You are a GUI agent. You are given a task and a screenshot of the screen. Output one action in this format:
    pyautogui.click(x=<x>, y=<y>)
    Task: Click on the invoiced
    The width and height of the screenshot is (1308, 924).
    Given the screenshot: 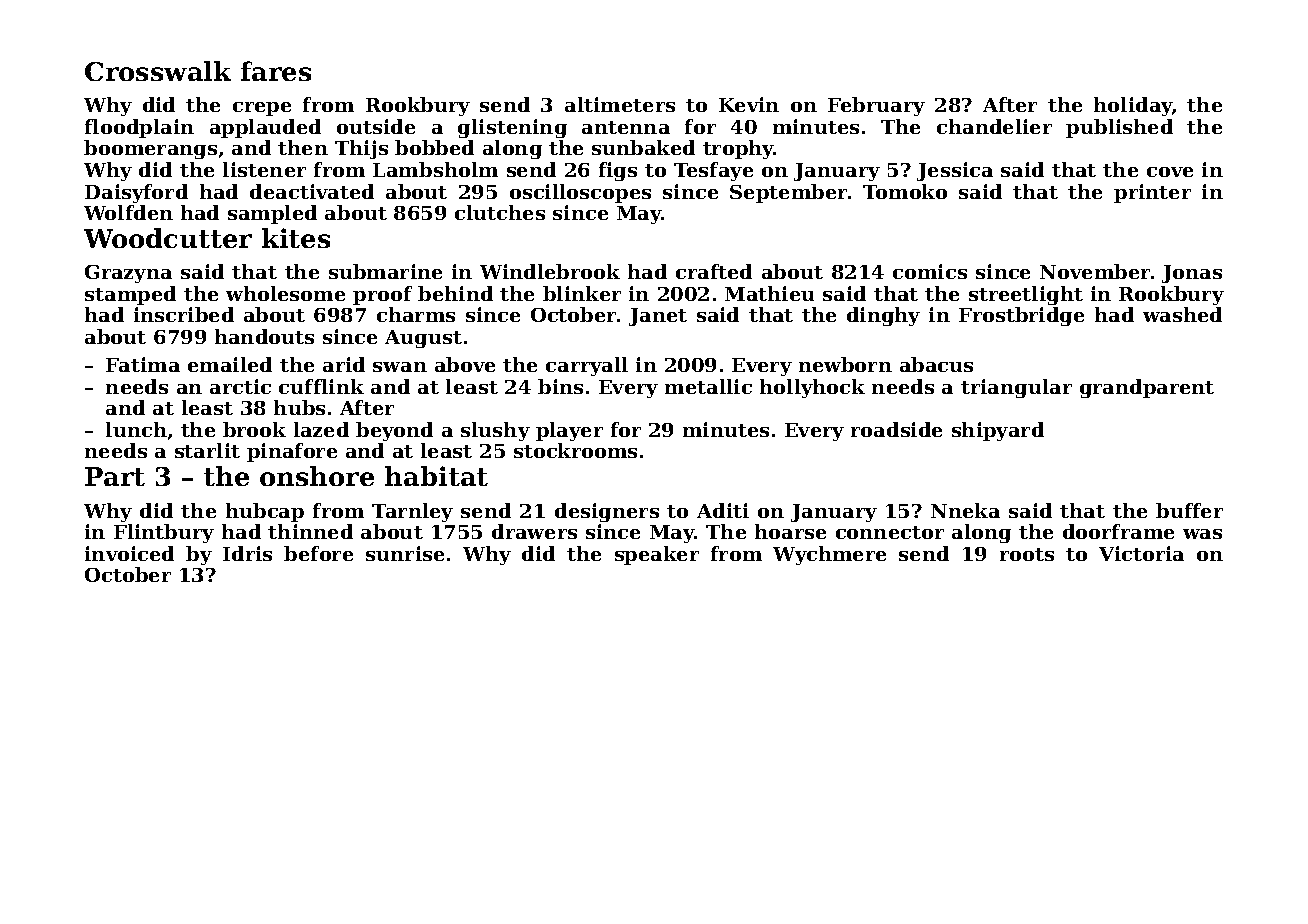 What is the action you would take?
    pyautogui.click(x=129, y=553)
